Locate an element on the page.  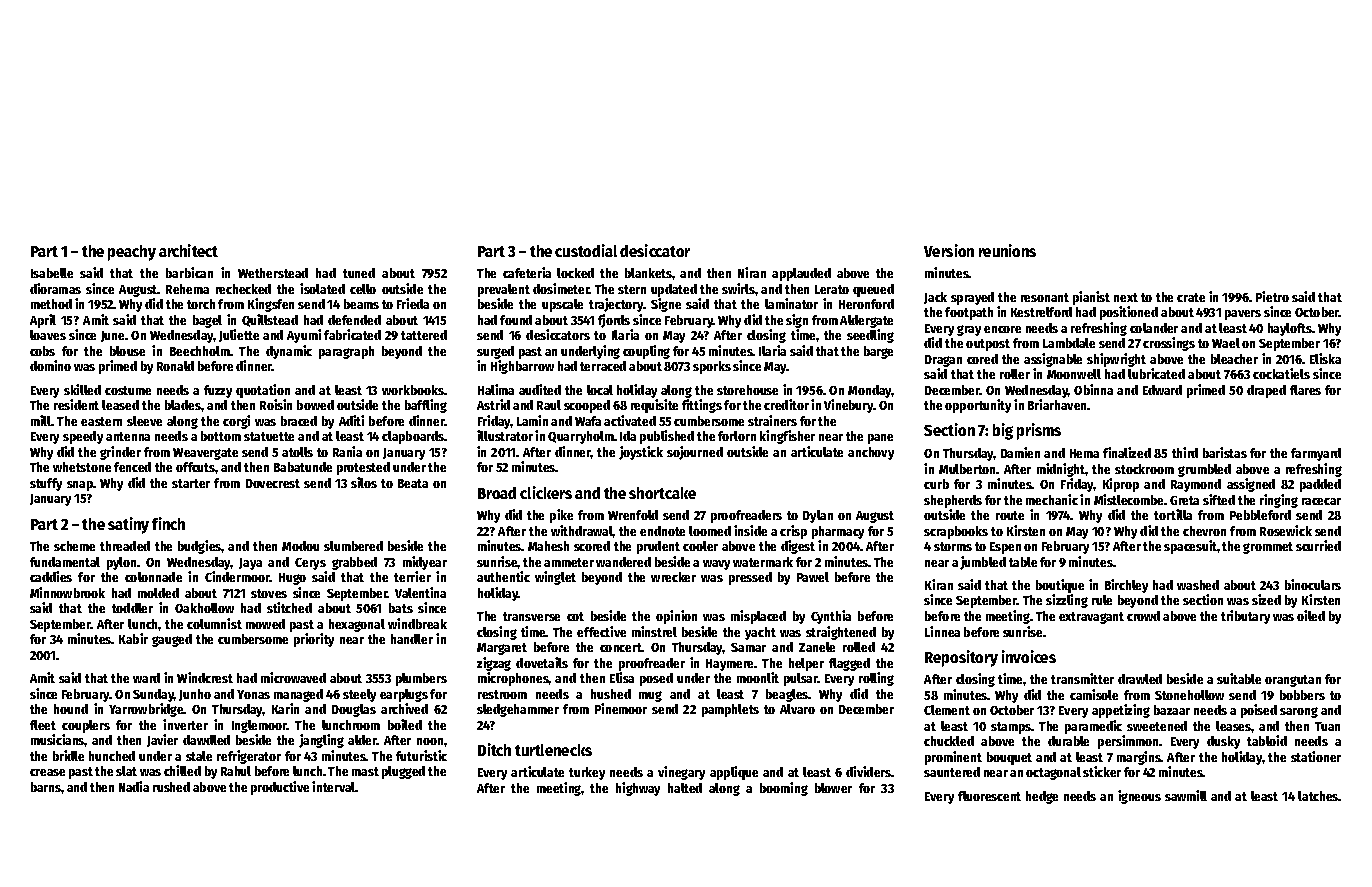
couplers is located at coordinates (86, 726).
